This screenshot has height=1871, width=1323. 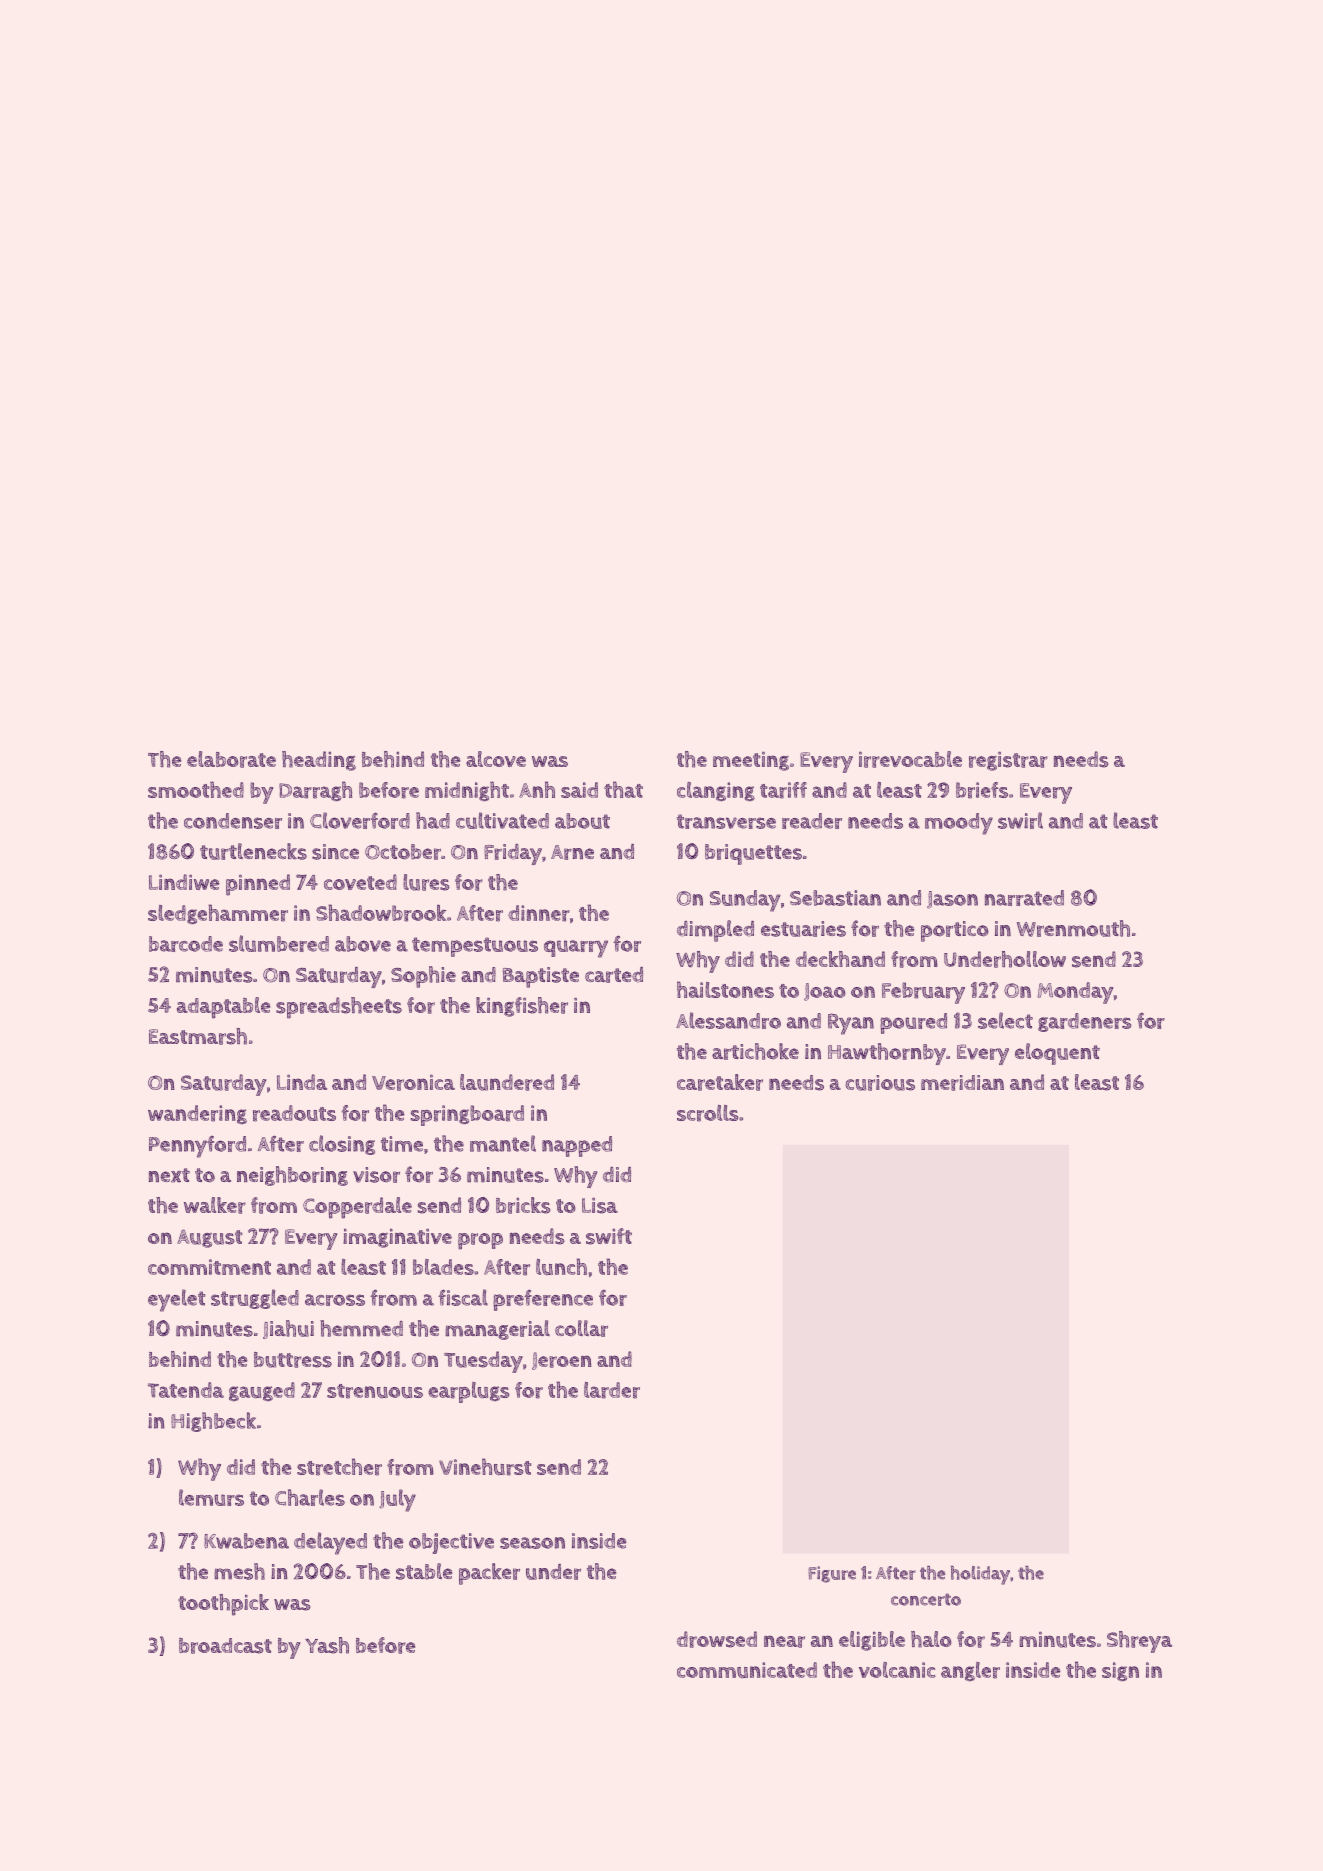 What do you see at coordinates (186, 944) in the screenshot?
I see `barcode` at bounding box center [186, 944].
